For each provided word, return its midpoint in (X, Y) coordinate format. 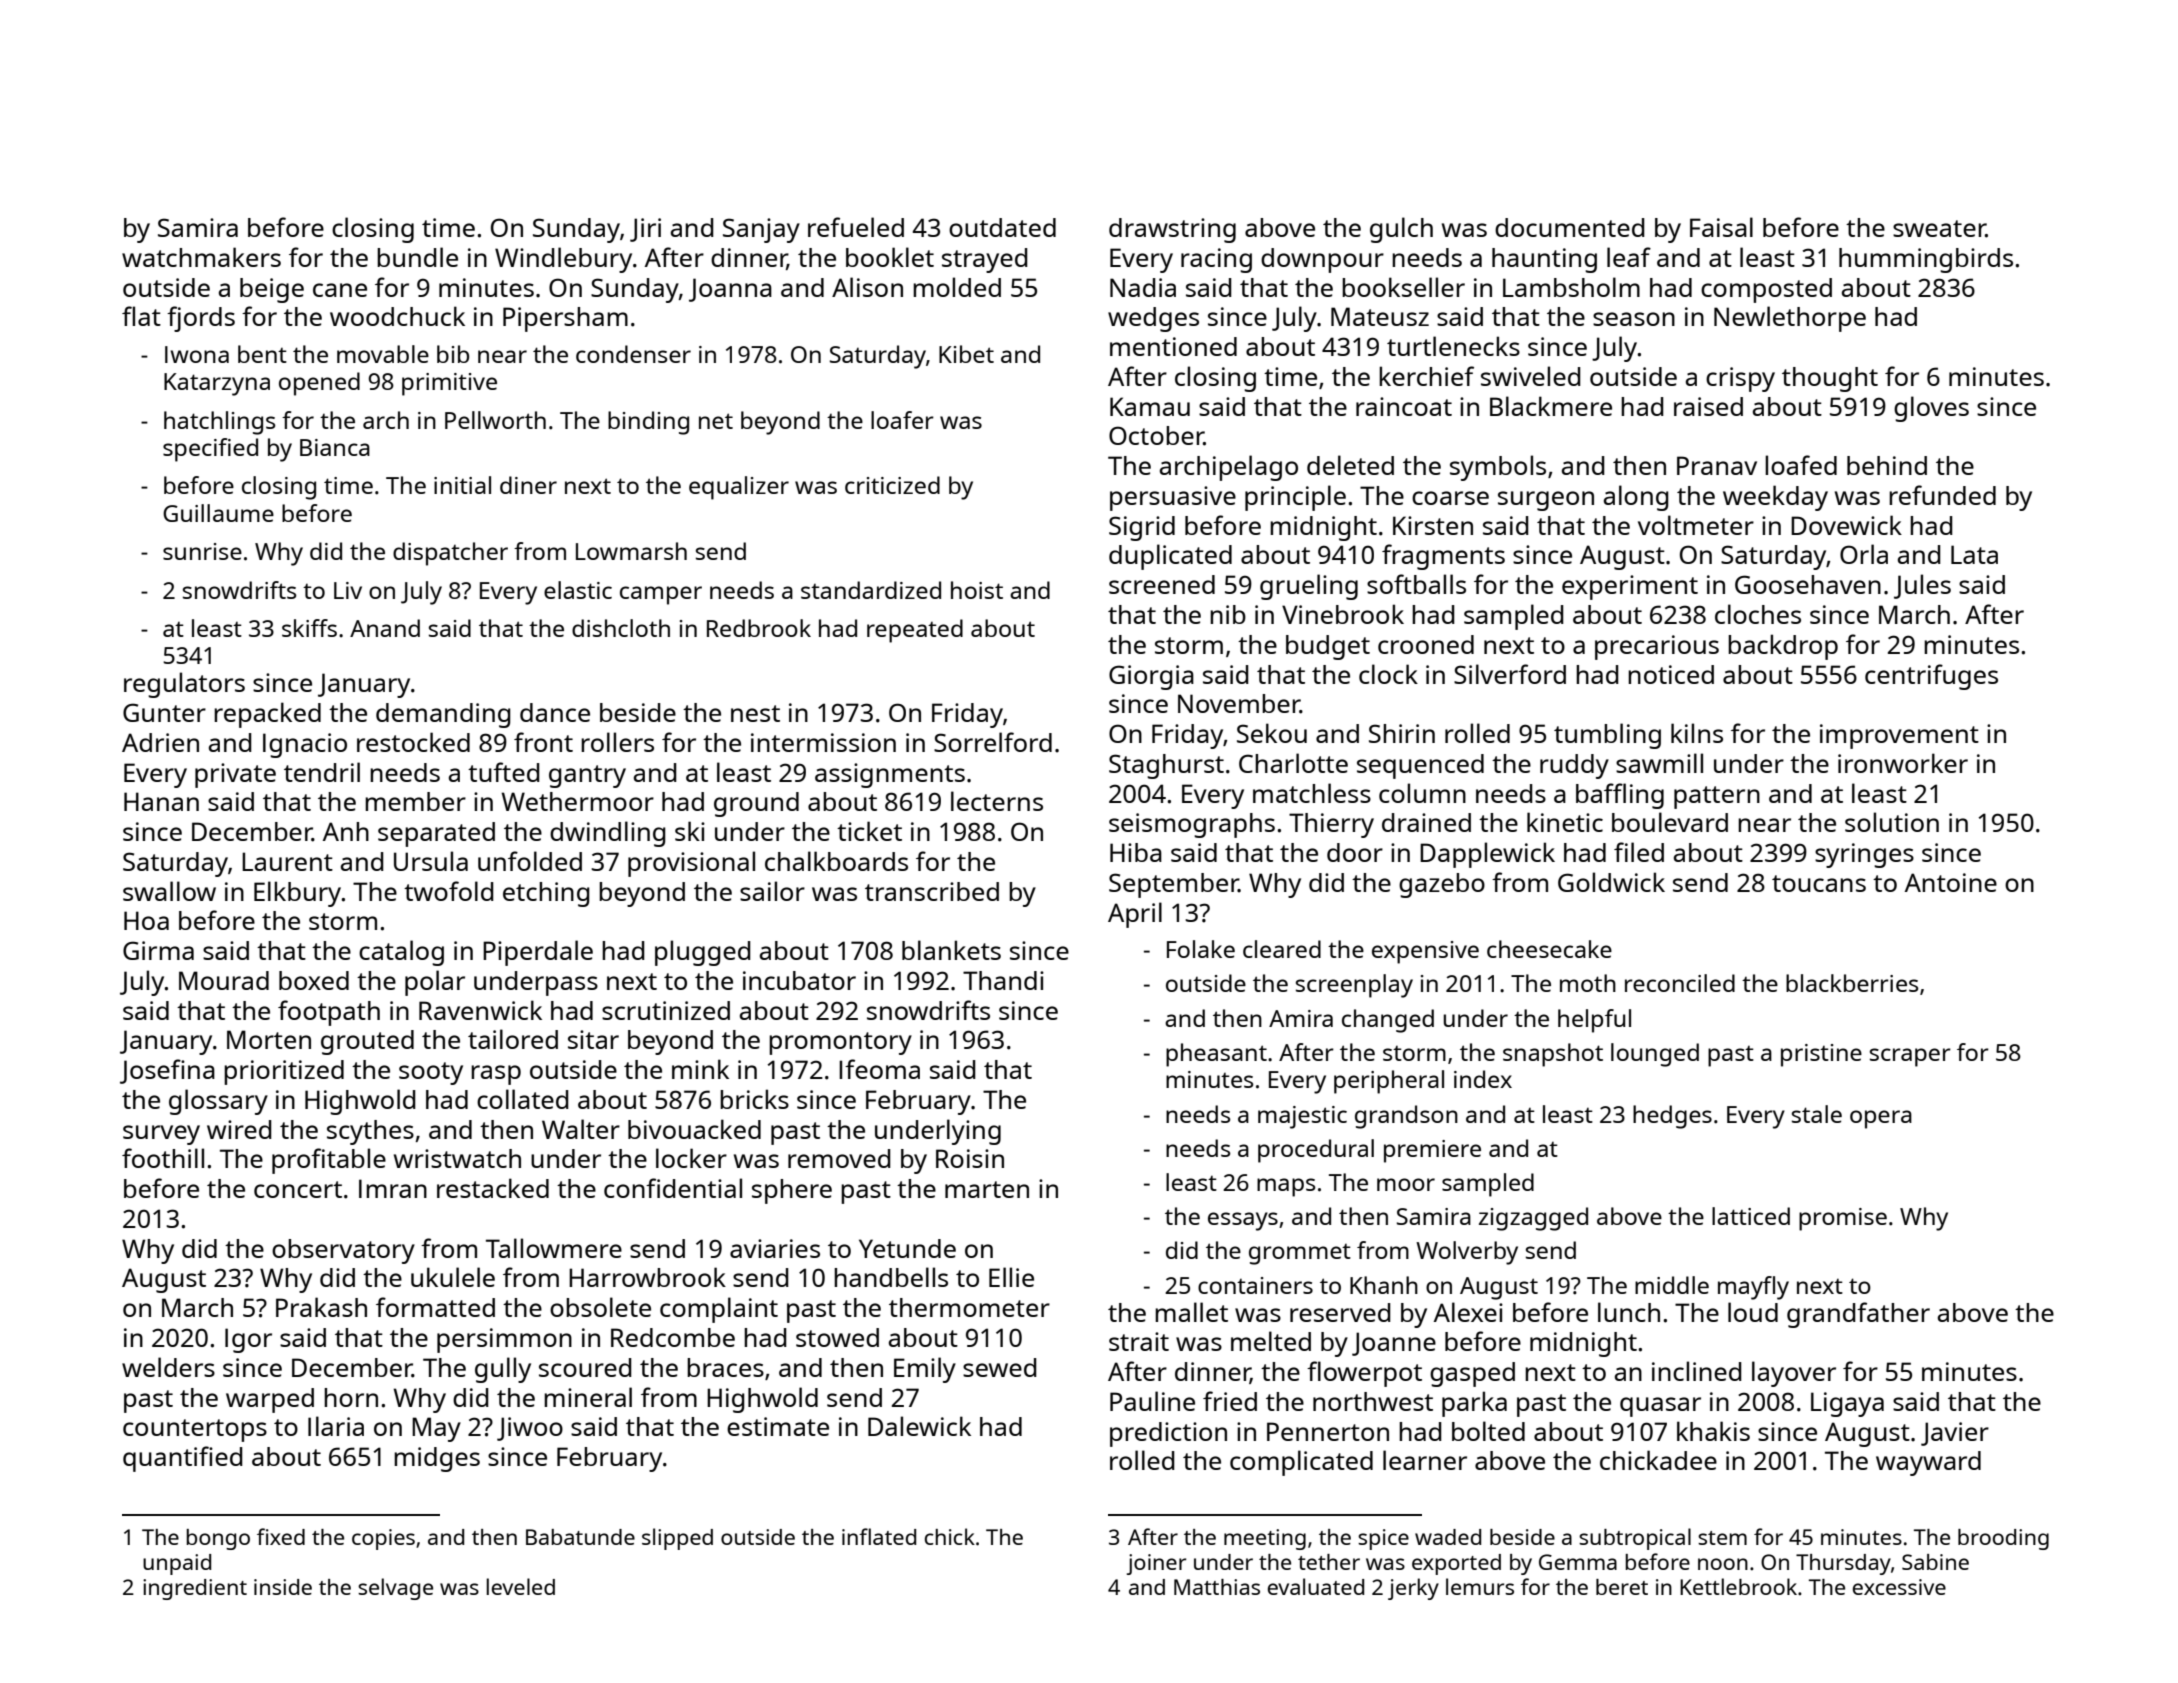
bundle (417, 257)
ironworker (1903, 763)
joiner (1156, 1564)
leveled (520, 1586)
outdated (1002, 227)
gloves (1931, 409)
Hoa (146, 920)
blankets (951, 950)
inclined (1697, 1371)
